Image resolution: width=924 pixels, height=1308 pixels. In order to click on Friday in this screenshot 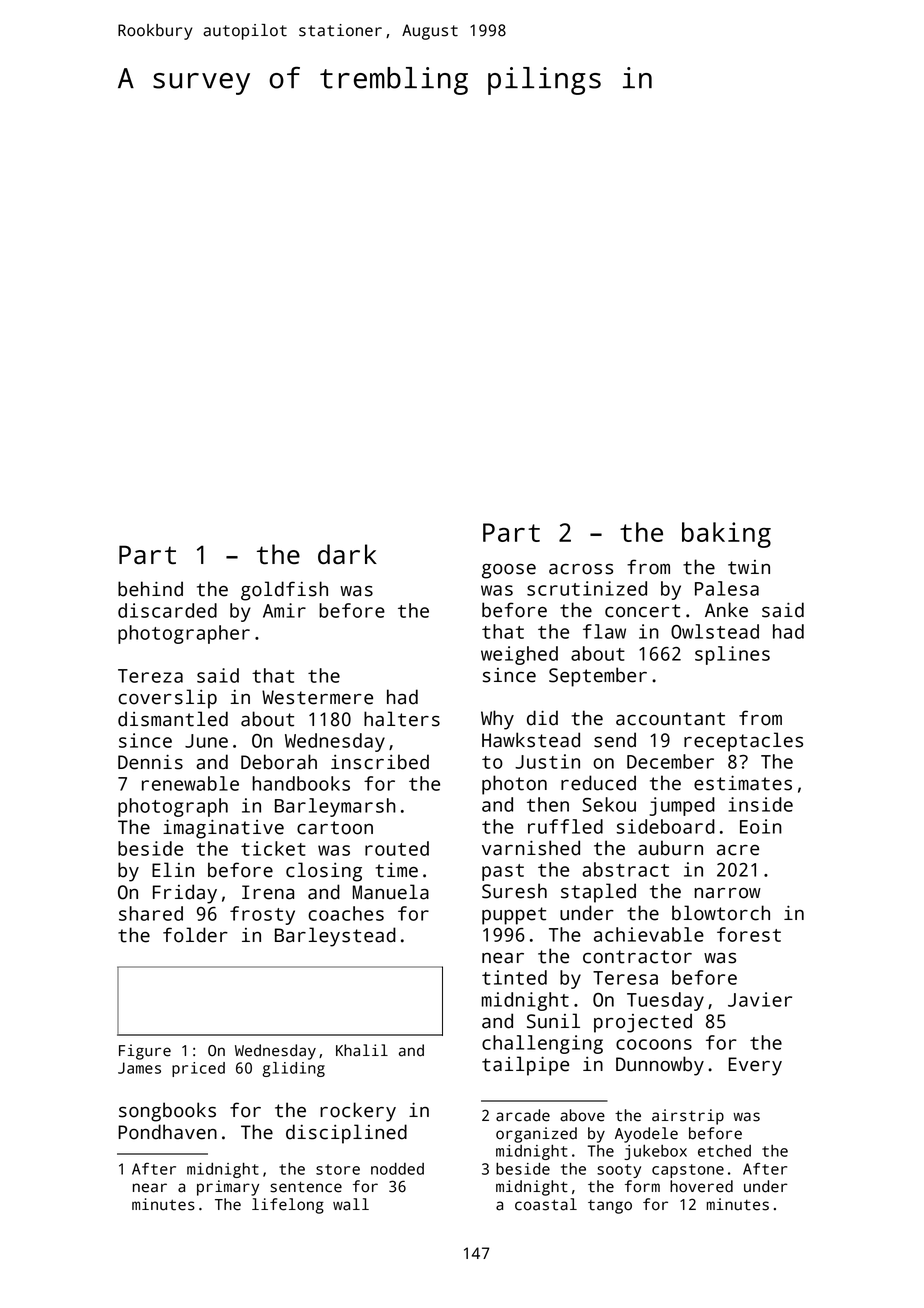, I will do `click(185, 894)`.
